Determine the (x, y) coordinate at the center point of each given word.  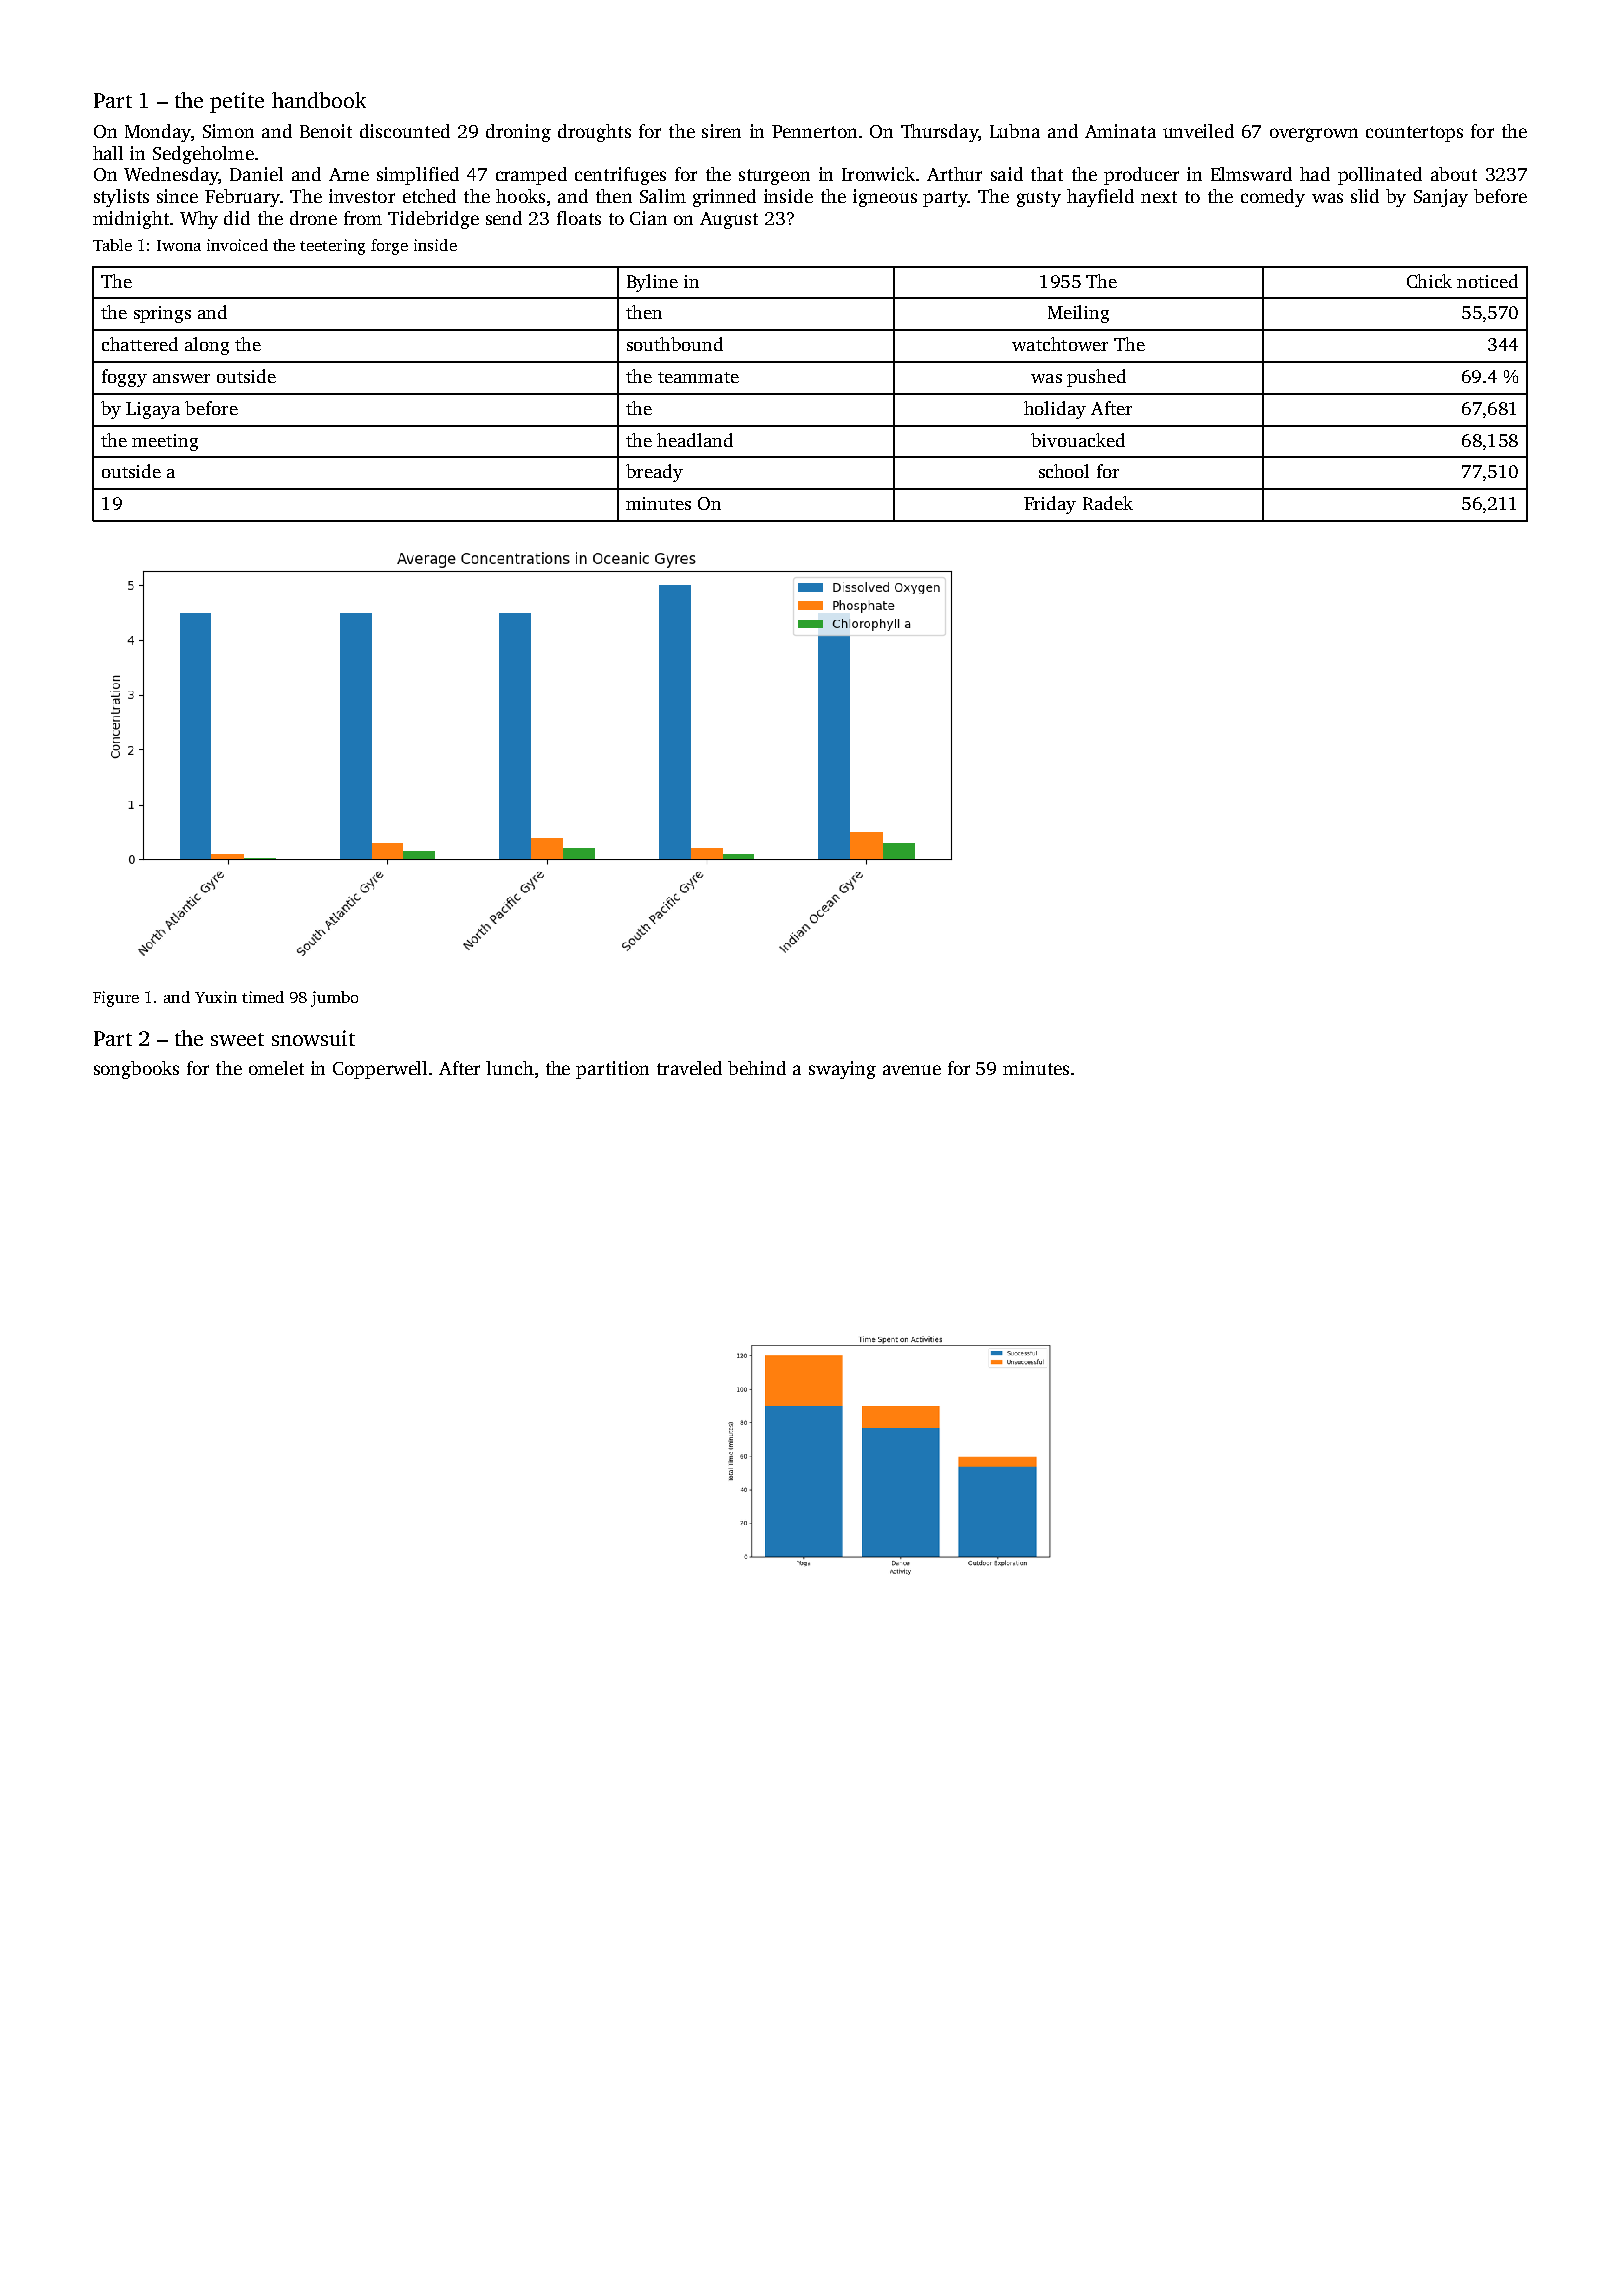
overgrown (1314, 135)
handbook (319, 100)
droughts (594, 133)
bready (654, 473)
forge (389, 247)
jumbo (334, 999)
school (1064, 471)
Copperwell (380, 1070)
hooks (520, 196)
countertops (1414, 134)
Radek (1108, 503)
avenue (912, 1070)
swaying (842, 1070)
